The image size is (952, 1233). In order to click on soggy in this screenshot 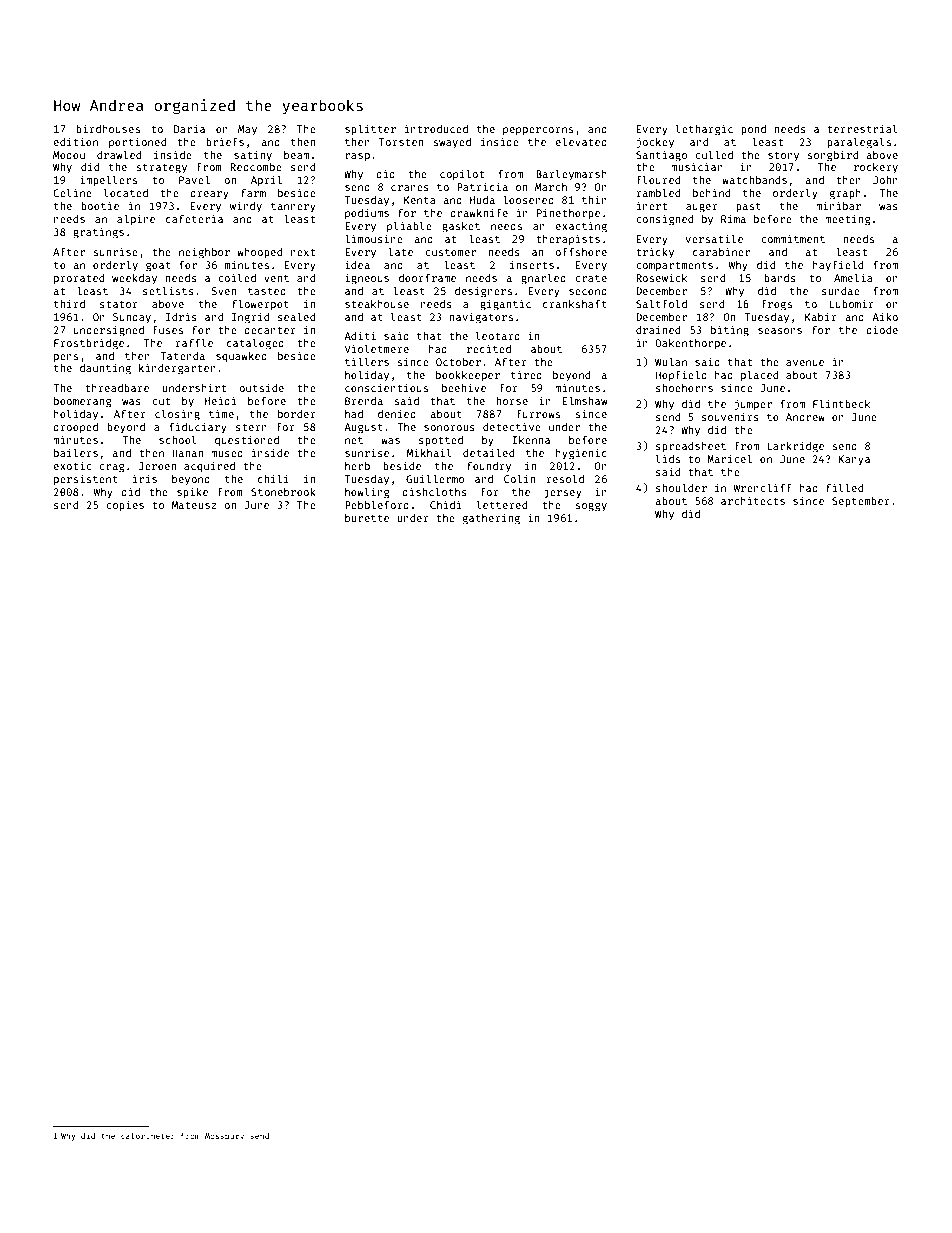, I will do `click(591, 507)`.
